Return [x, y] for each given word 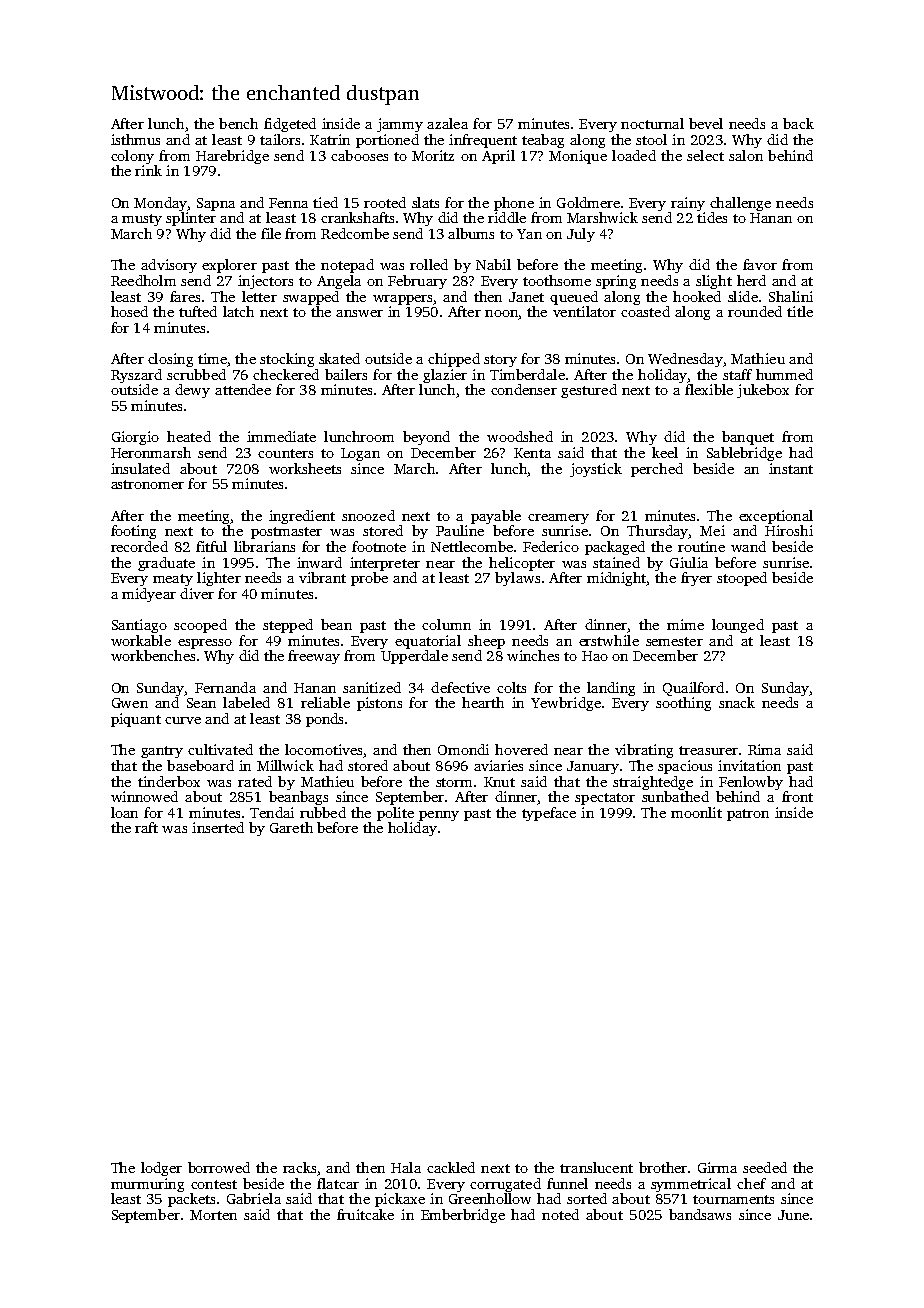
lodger [161, 1169]
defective [460, 687]
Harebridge [232, 157]
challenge [740, 204]
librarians [264, 546]
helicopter [522, 564]
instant [791, 468]
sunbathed [675, 796]
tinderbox [169, 781]
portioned [387, 141]
